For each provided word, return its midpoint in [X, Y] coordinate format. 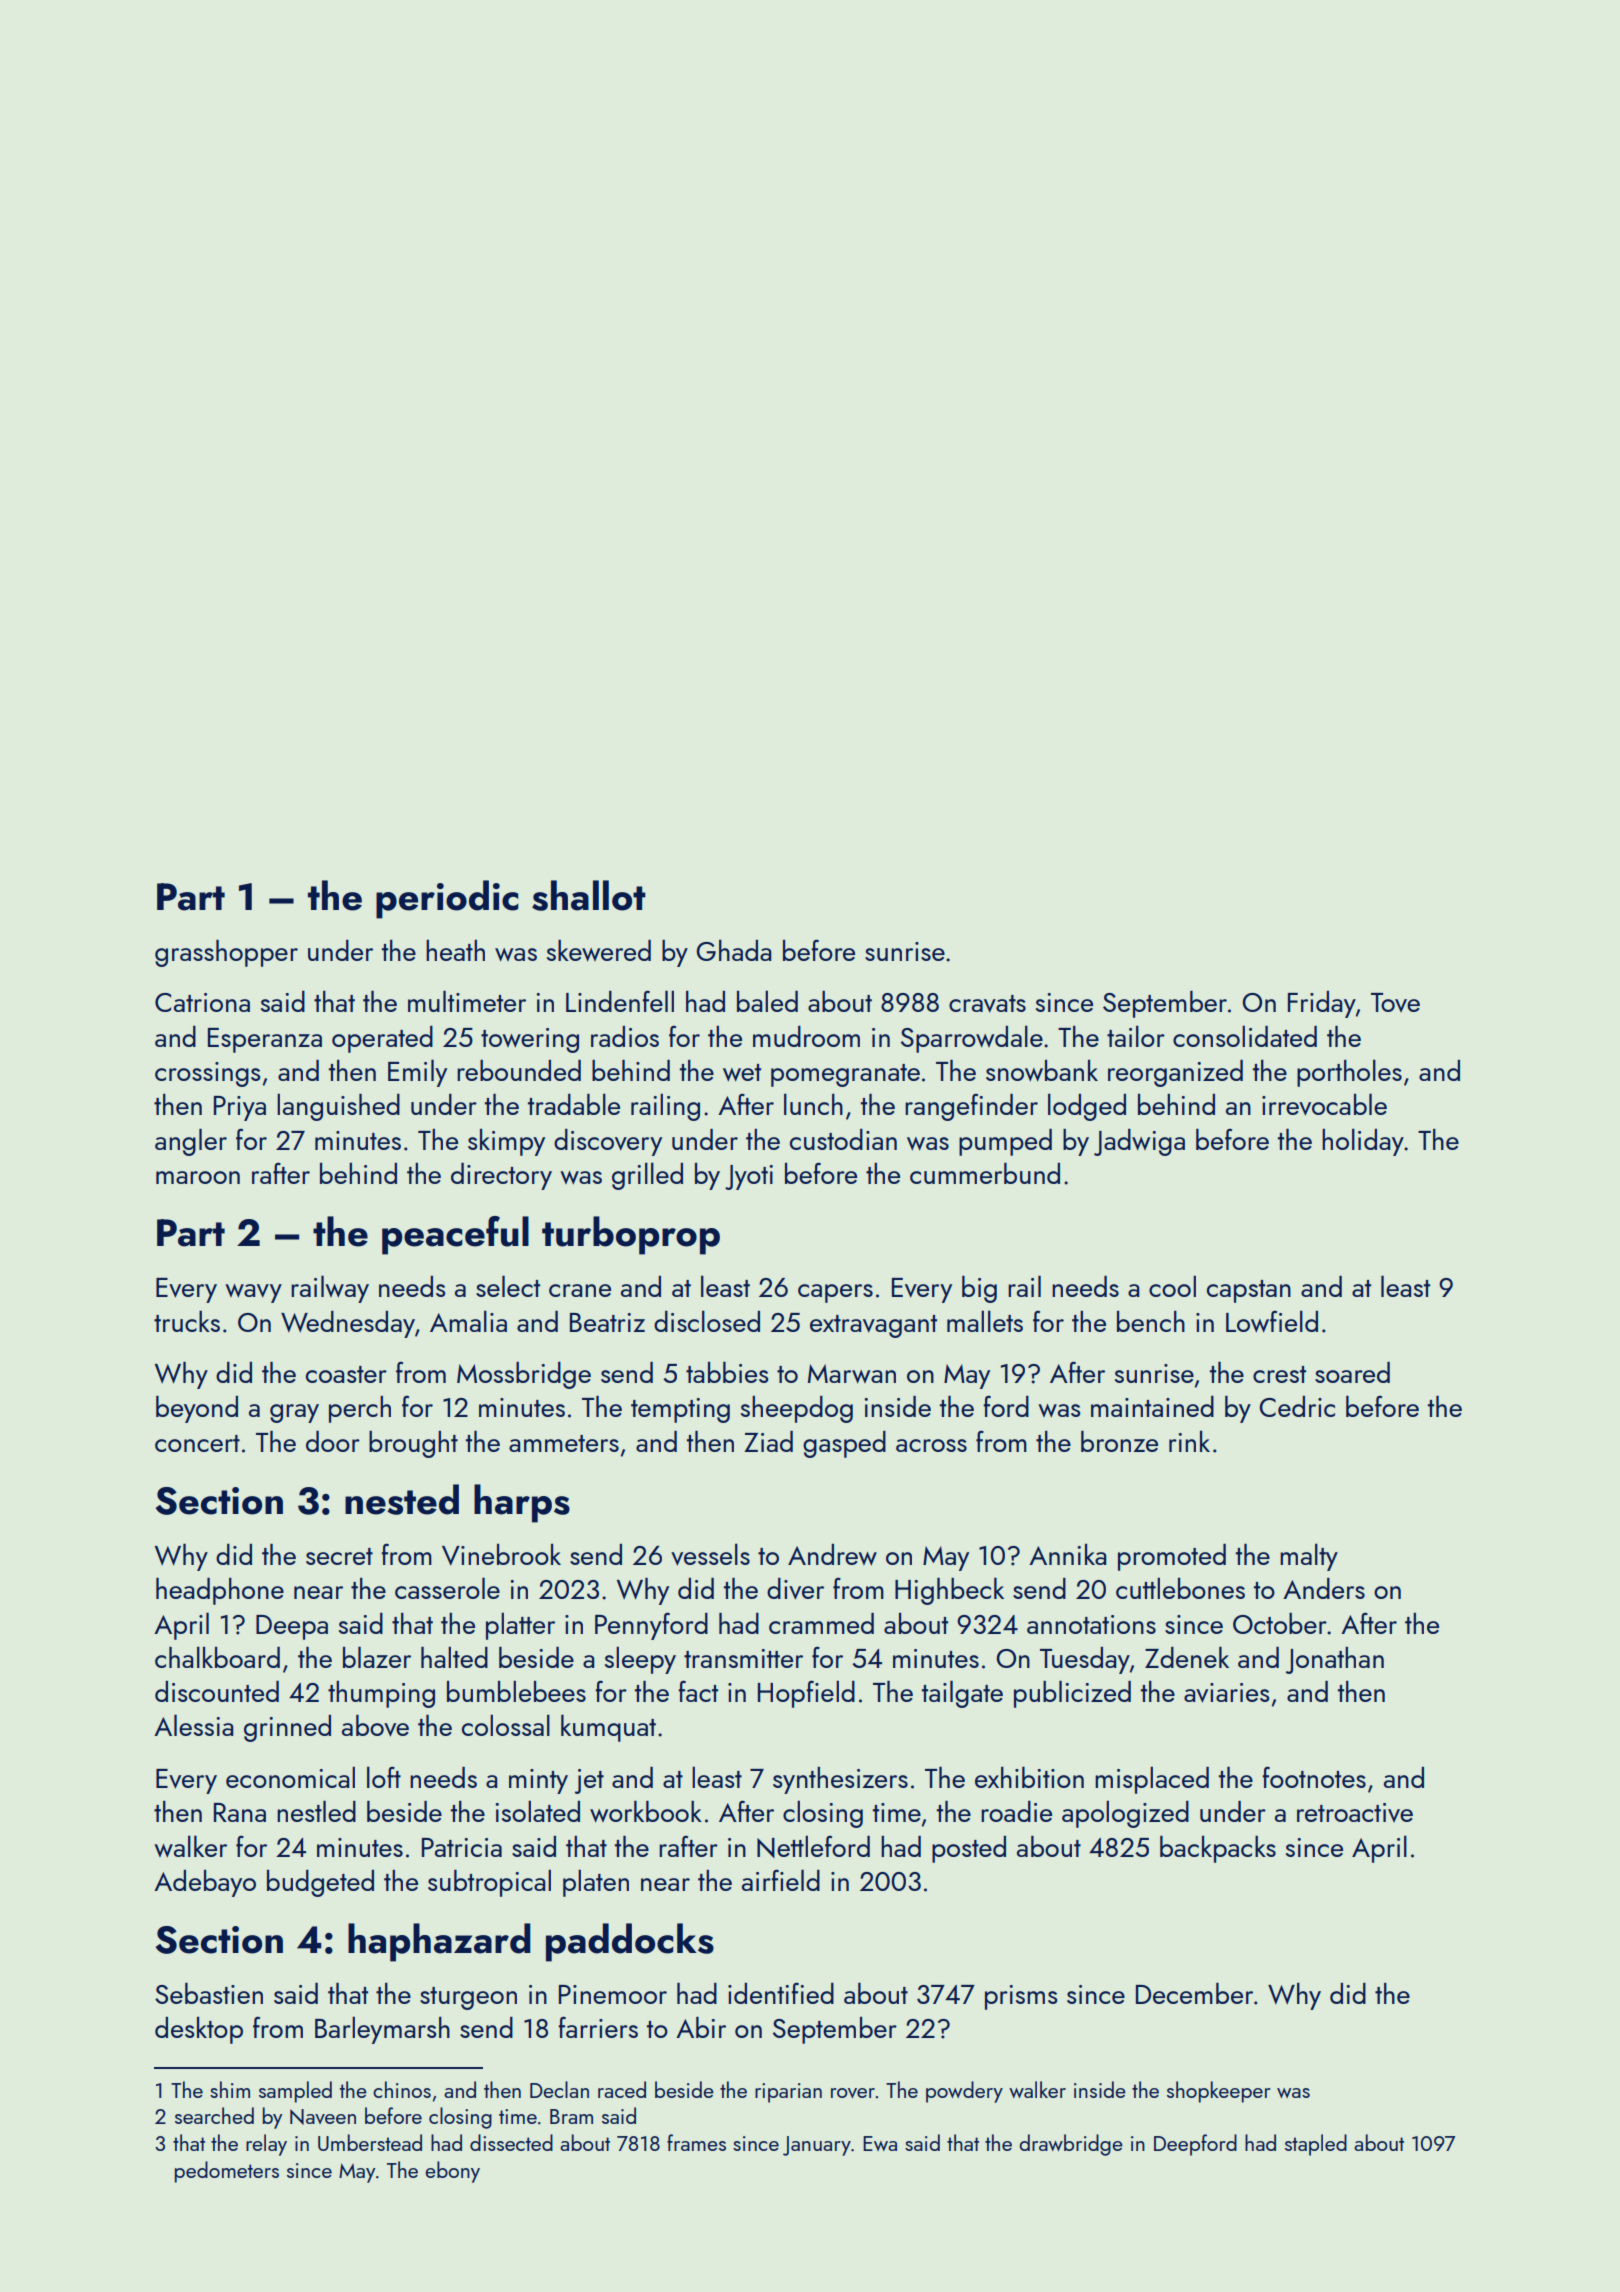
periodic [447, 899]
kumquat [608, 1728]
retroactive [1355, 1812]
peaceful [455, 1235]
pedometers [227, 2172]
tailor [1136, 1036]
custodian [843, 1139]
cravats [987, 1004]
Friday [1322, 1004]
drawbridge [1071, 2145]
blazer [377, 1657]
